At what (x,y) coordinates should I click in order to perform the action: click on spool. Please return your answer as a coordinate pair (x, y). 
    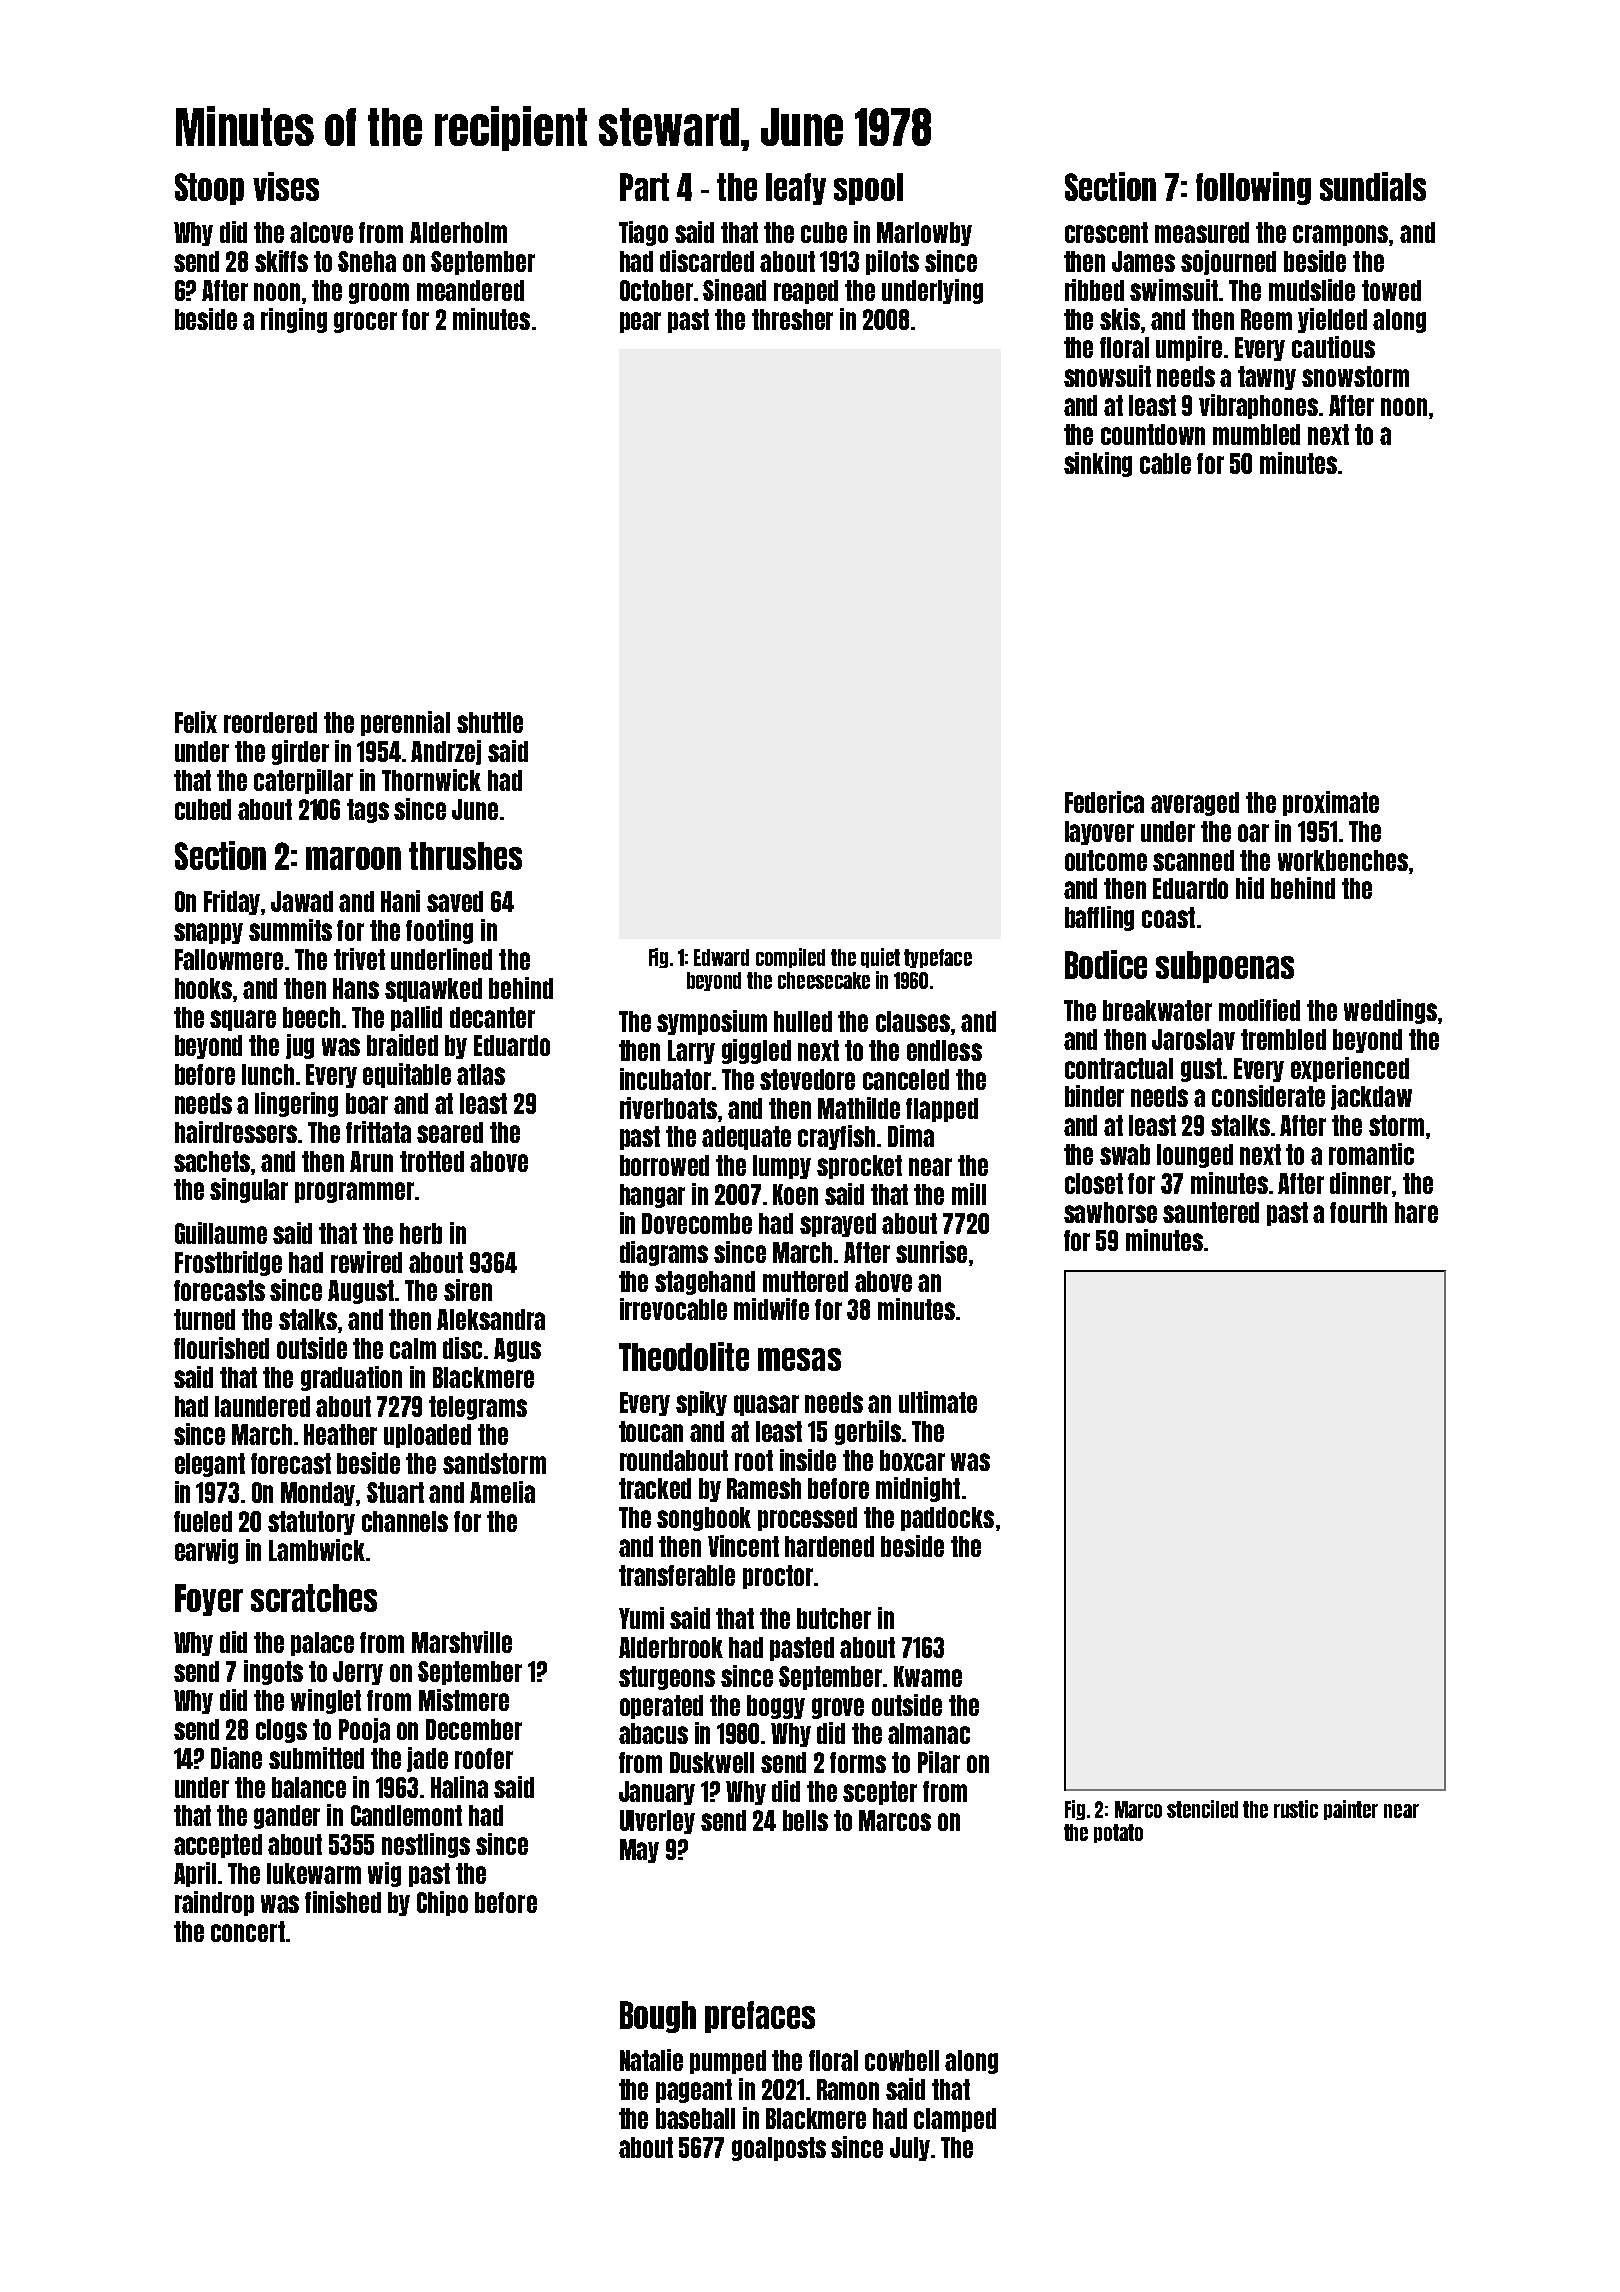
    Looking at the image, I should click on (868, 189).
